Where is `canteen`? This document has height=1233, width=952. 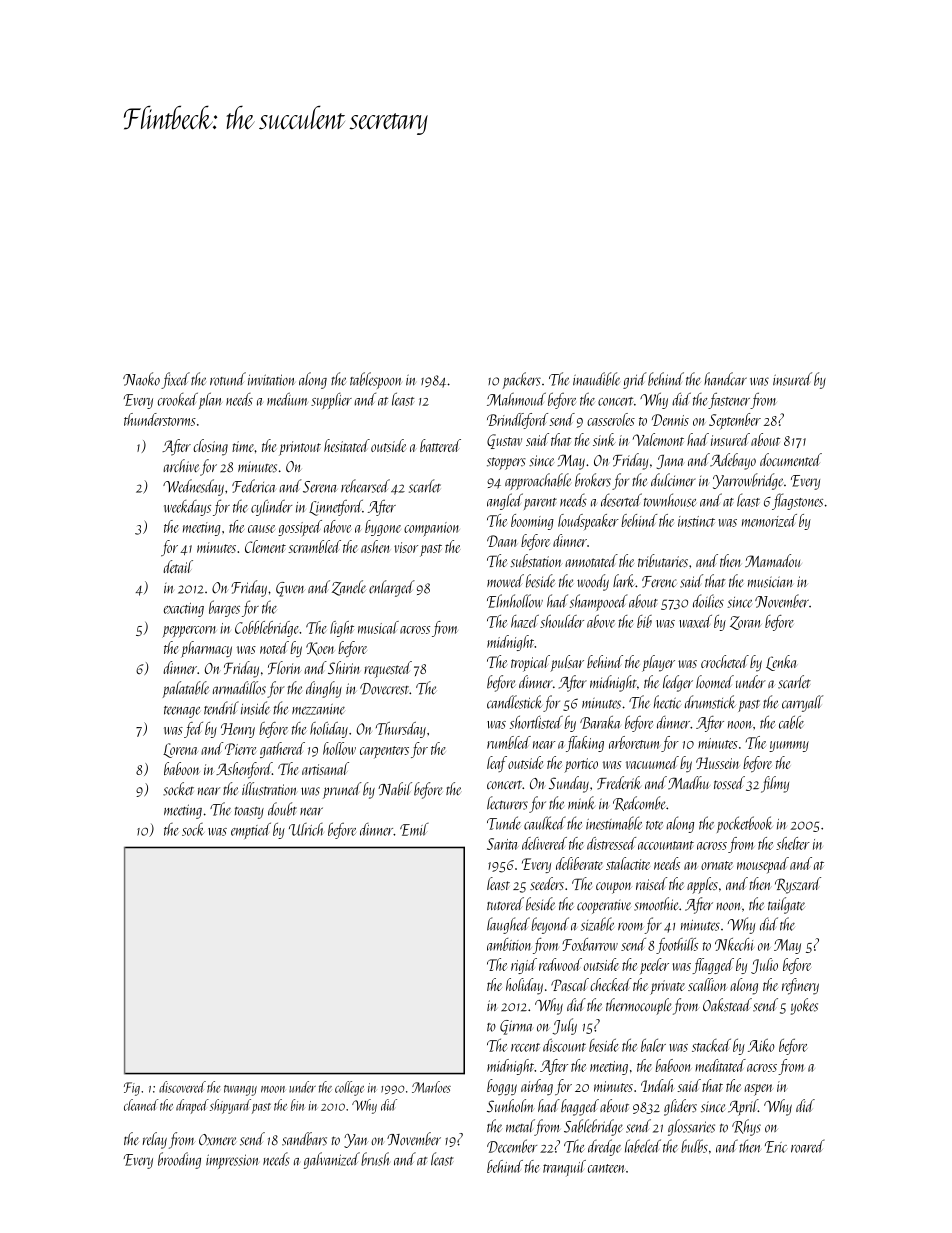 canteen is located at coordinates (606, 1168).
